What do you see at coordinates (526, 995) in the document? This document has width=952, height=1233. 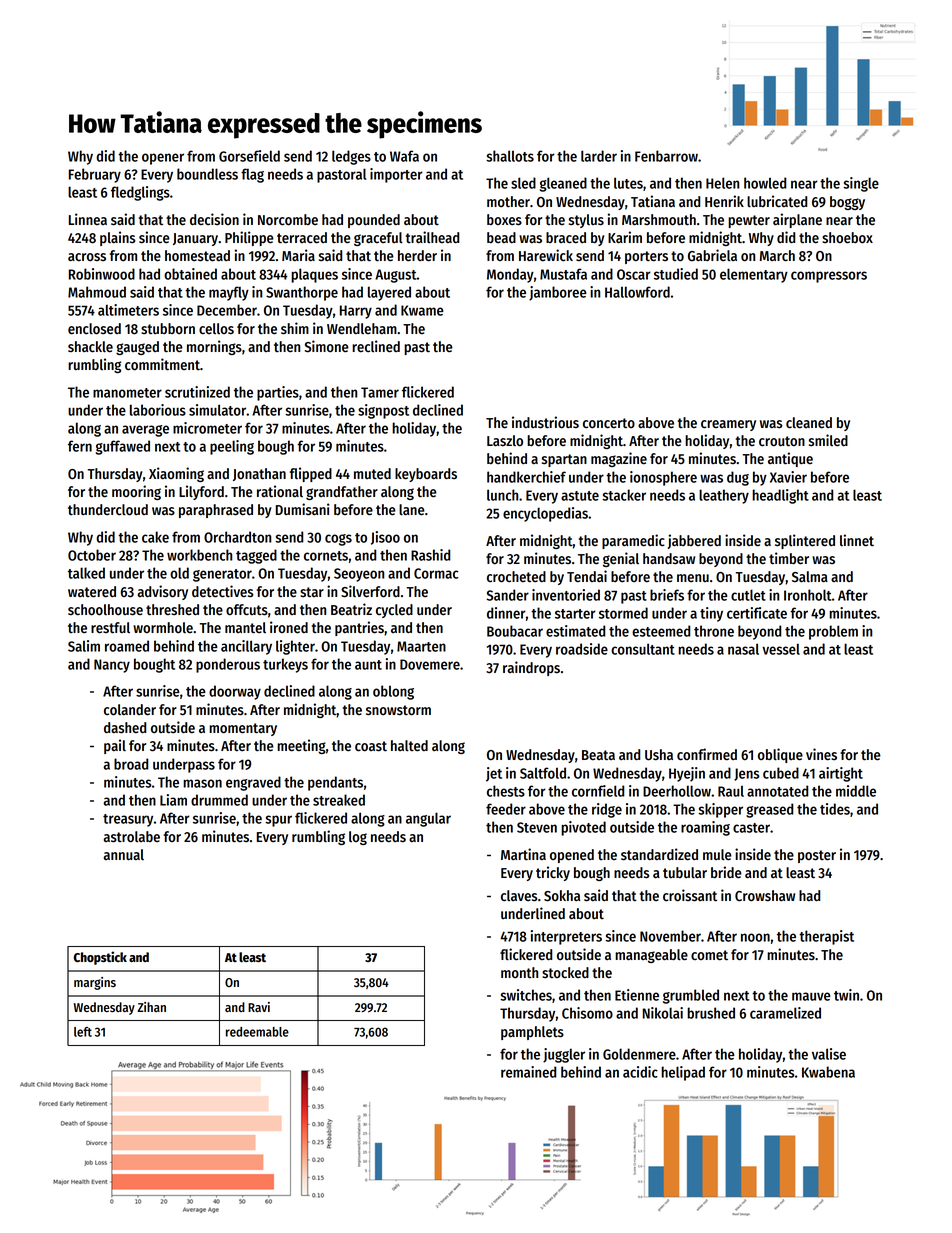 I see `switches` at bounding box center [526, 995].
